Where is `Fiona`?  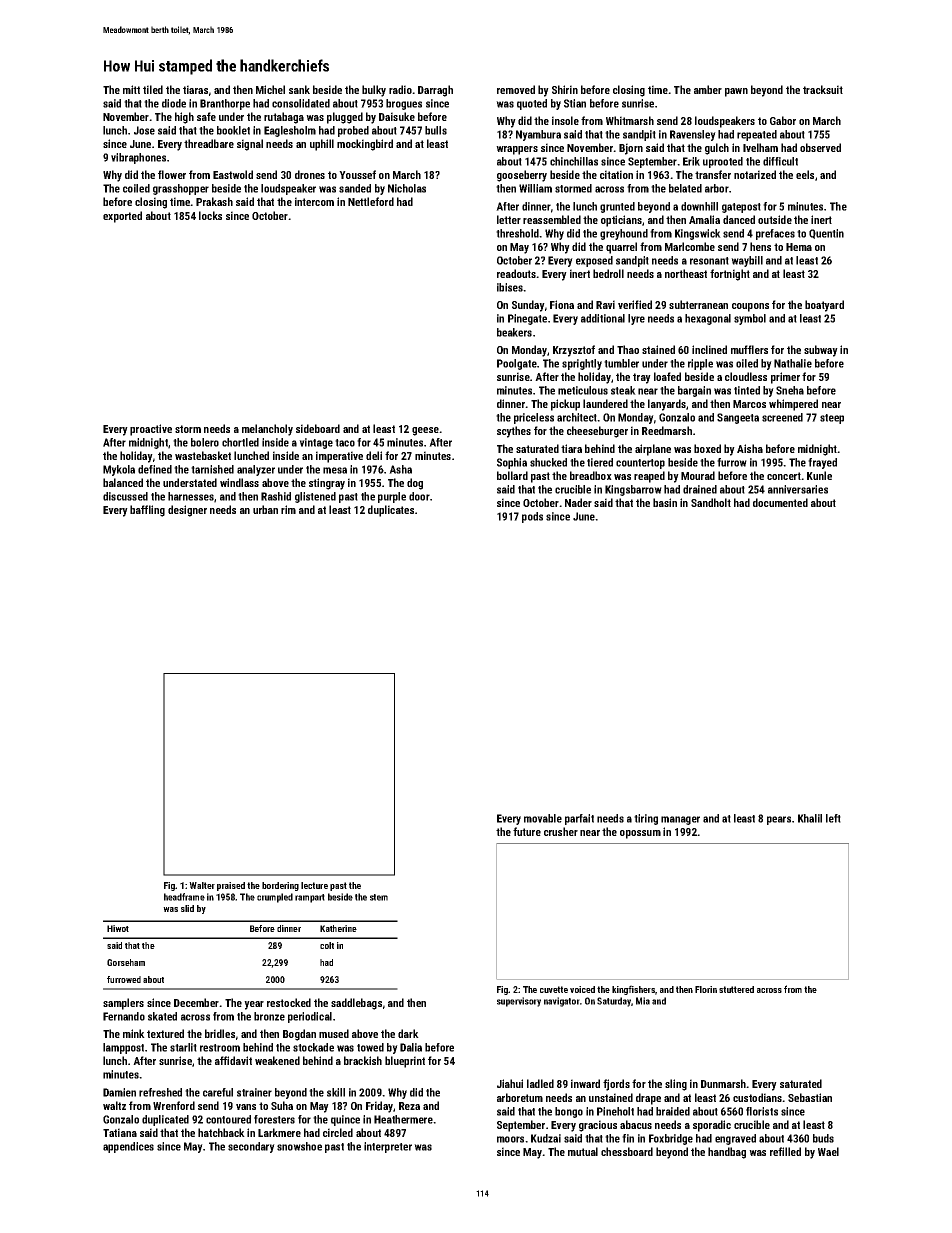
Fiona is located at coordinates (562, 304).
